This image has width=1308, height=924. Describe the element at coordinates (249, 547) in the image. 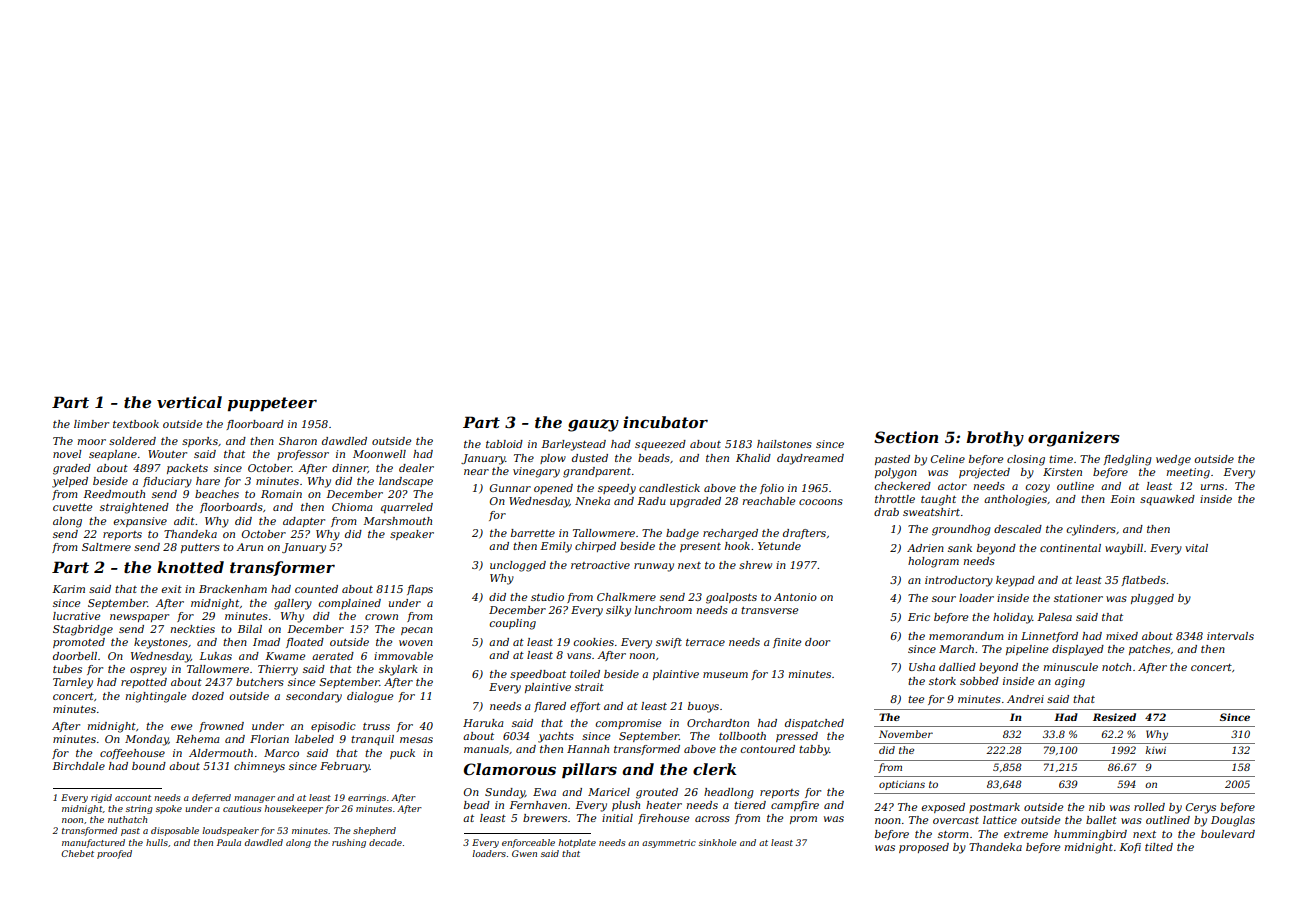

I see `Arun` at that location.
